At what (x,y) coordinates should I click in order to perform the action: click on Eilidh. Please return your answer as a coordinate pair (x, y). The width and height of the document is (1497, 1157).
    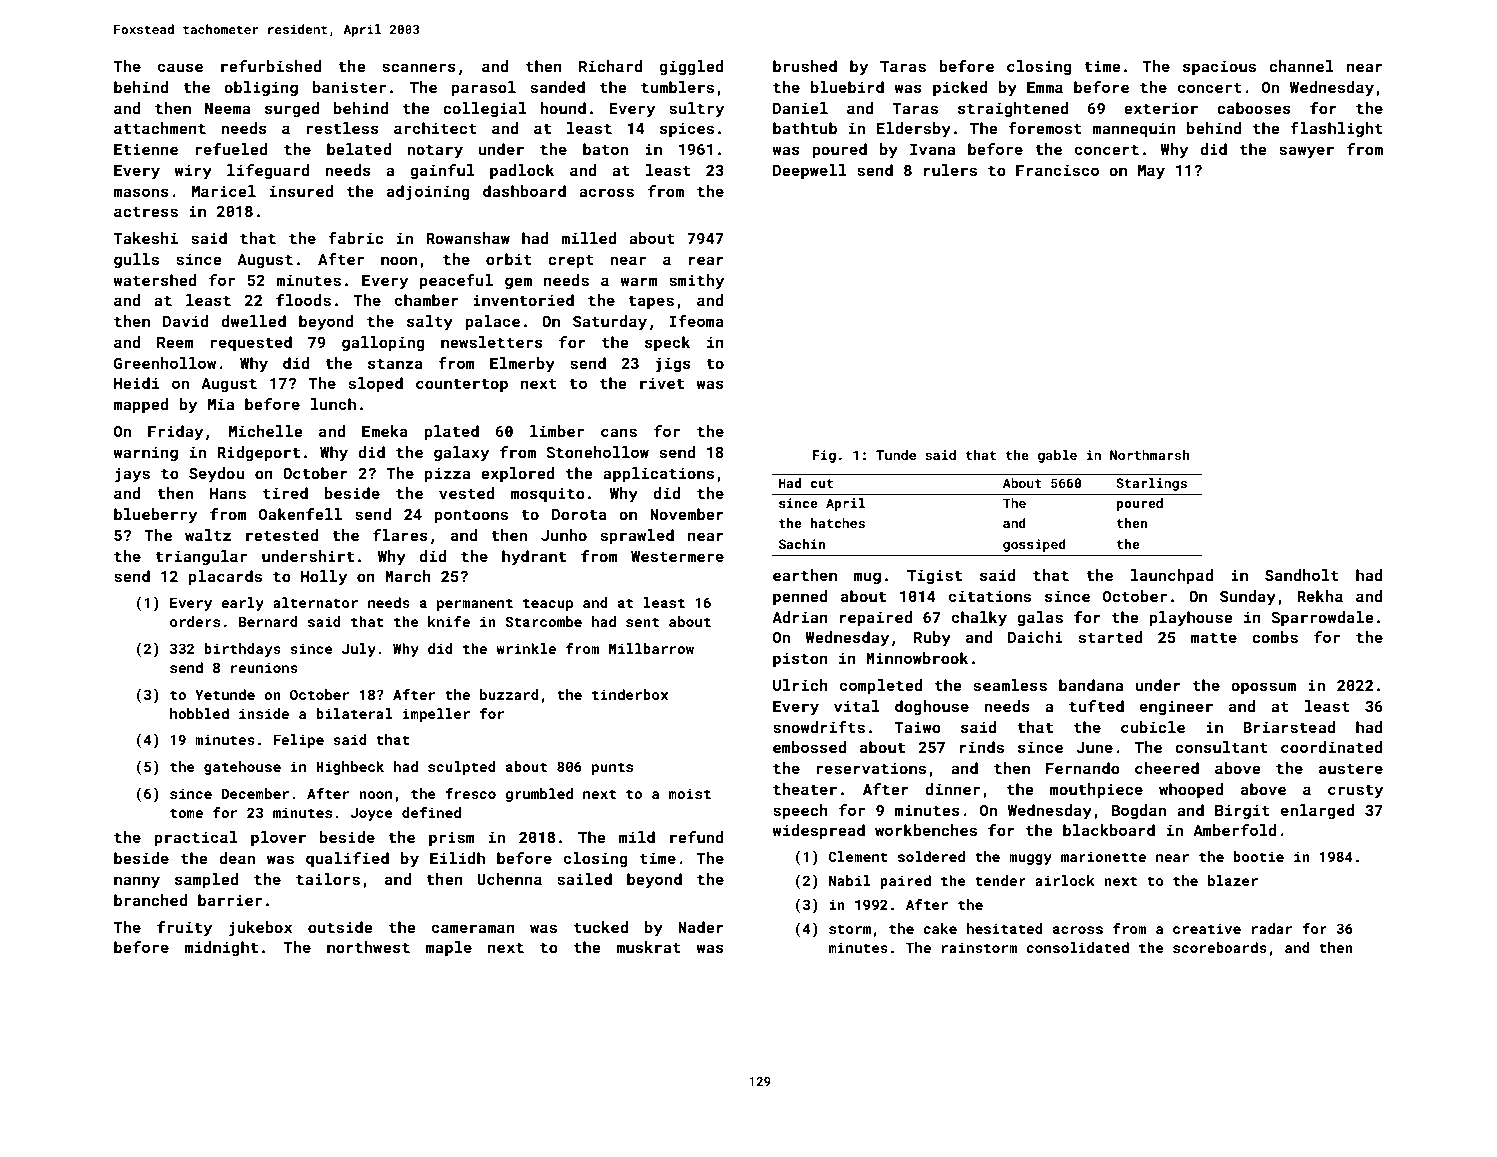
    Looking at the image, I should click on (457, 858).
